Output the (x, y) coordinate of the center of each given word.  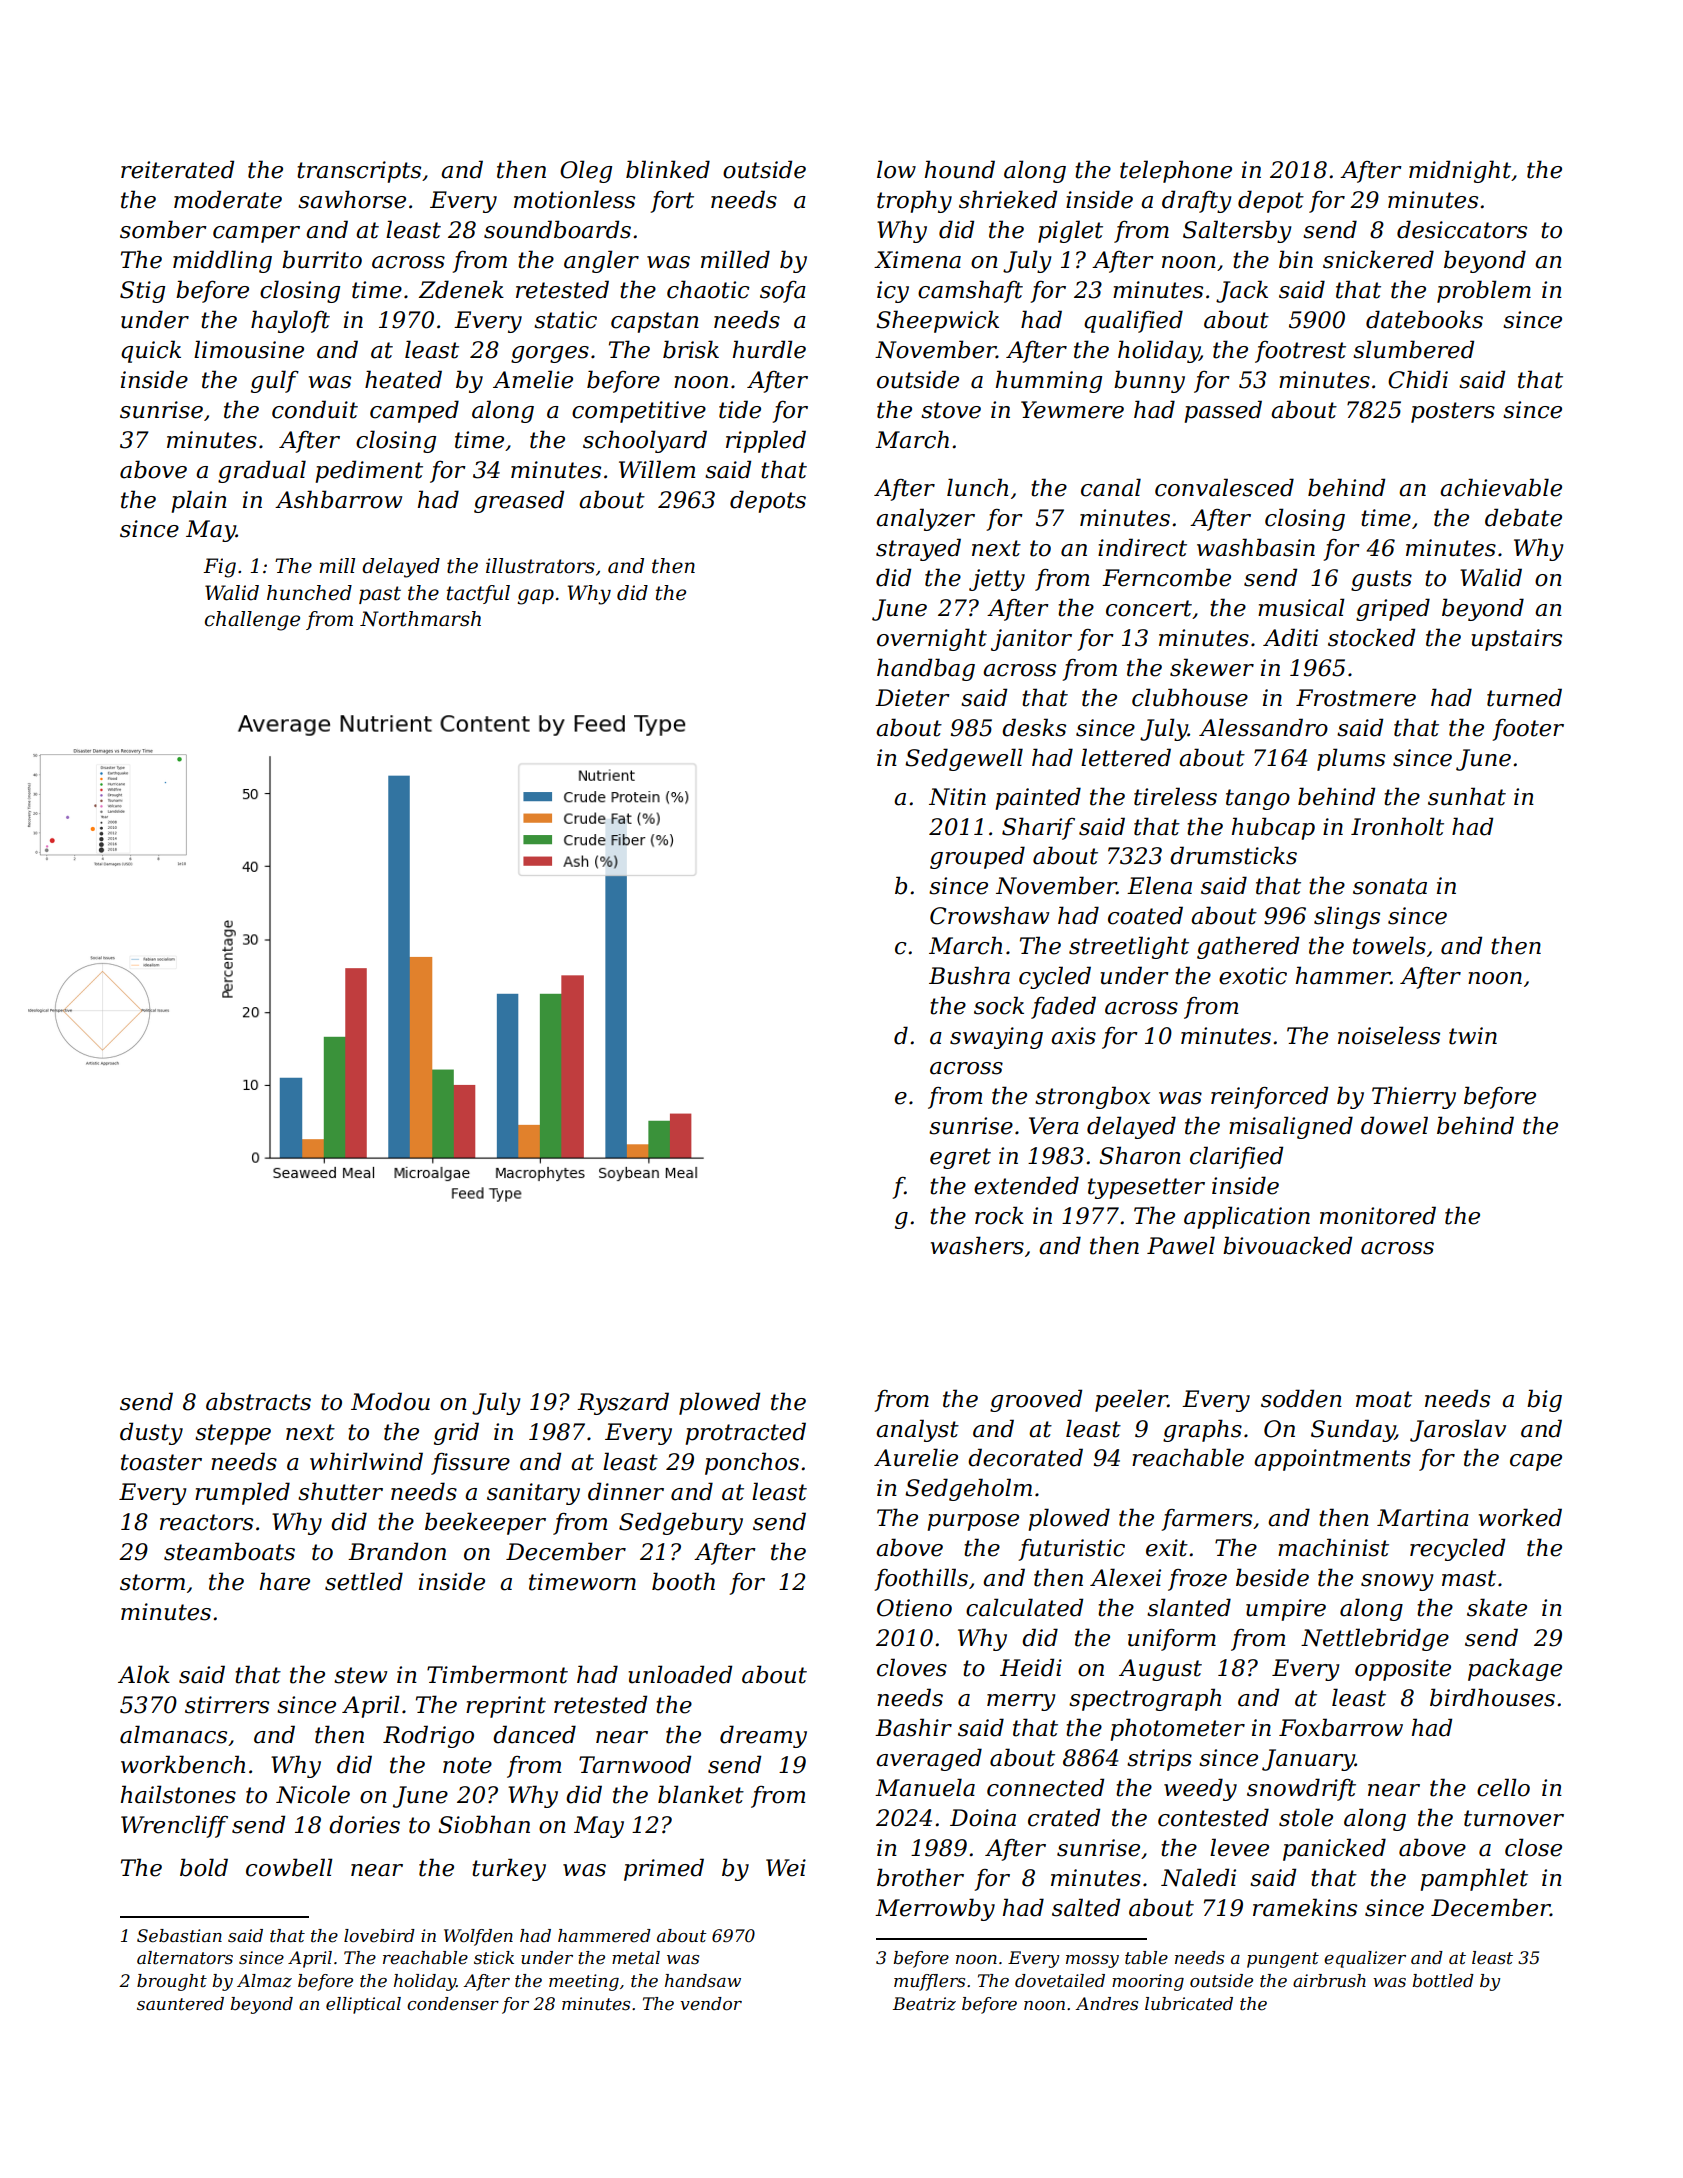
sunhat (1467, 796)
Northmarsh (420, 619)
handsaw (703, 1980)
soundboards (557, 229)
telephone (1176, 171)
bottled (1443, 1981)
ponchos (752, 1463)
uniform (1172, 1640)
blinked (668, 169)
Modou (390, 1401)
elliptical (363, 2005)
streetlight (1129, 947)
